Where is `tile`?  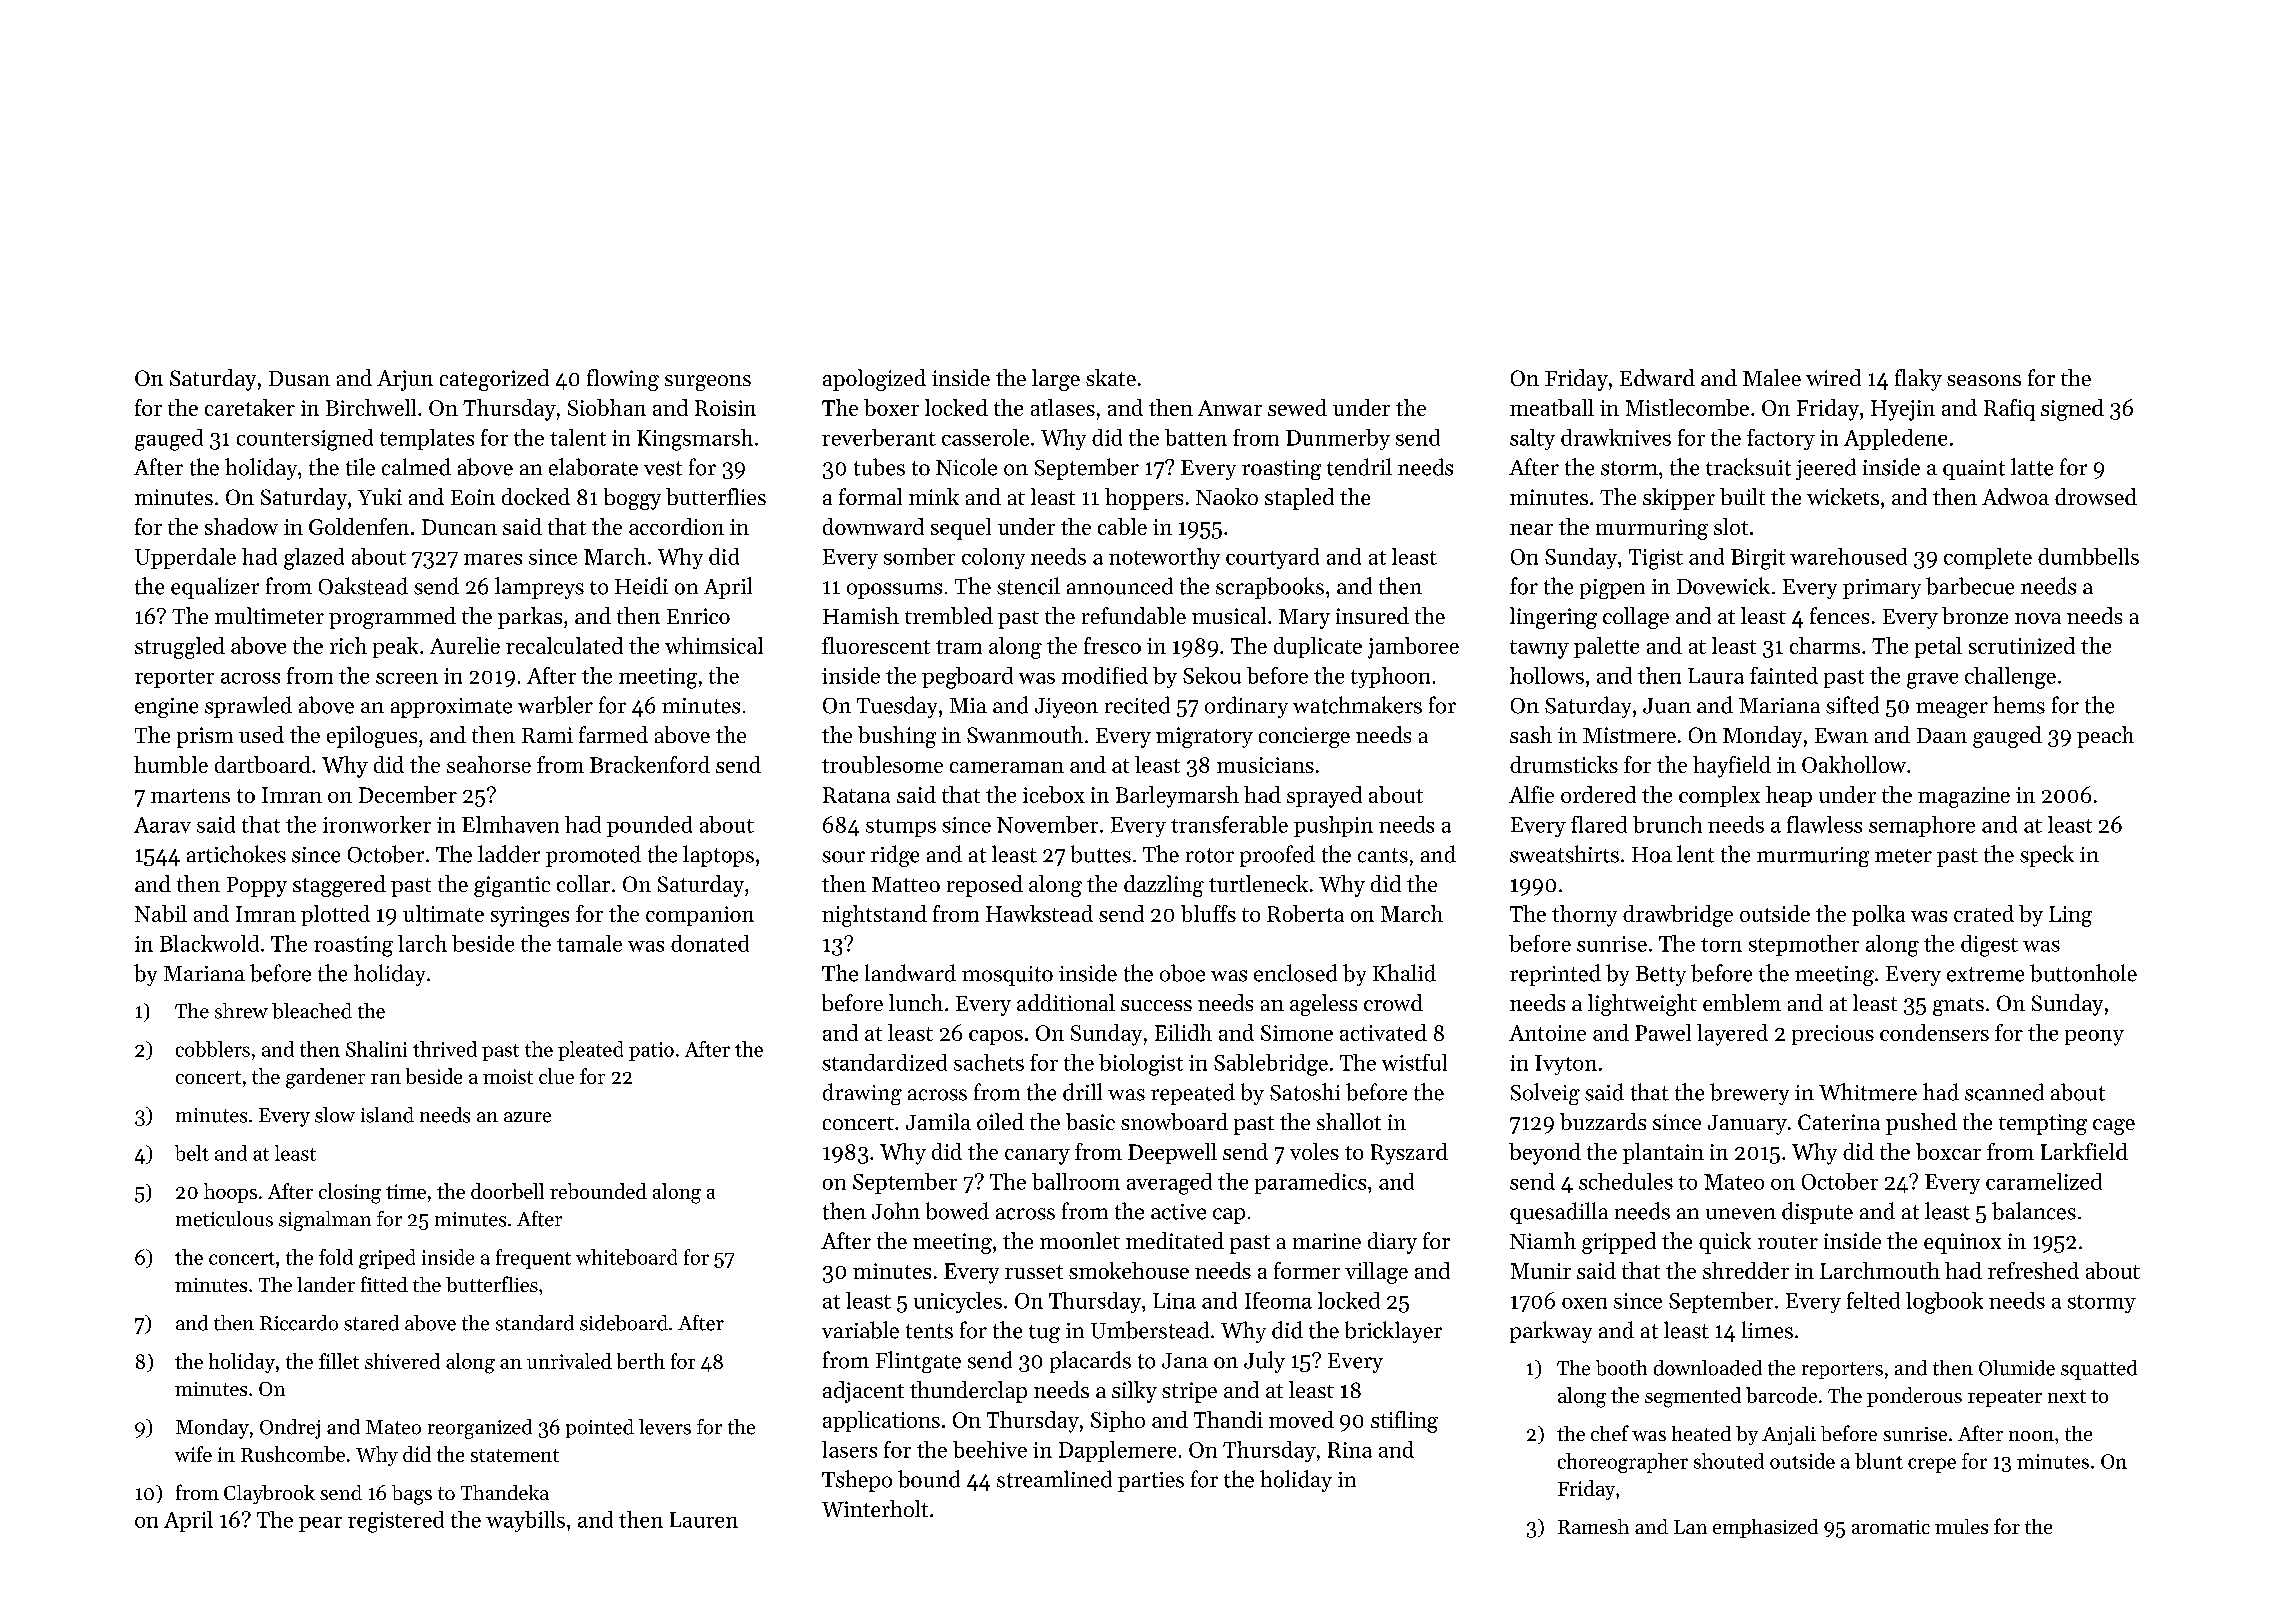
tile is located at coordinates (360, 467).
